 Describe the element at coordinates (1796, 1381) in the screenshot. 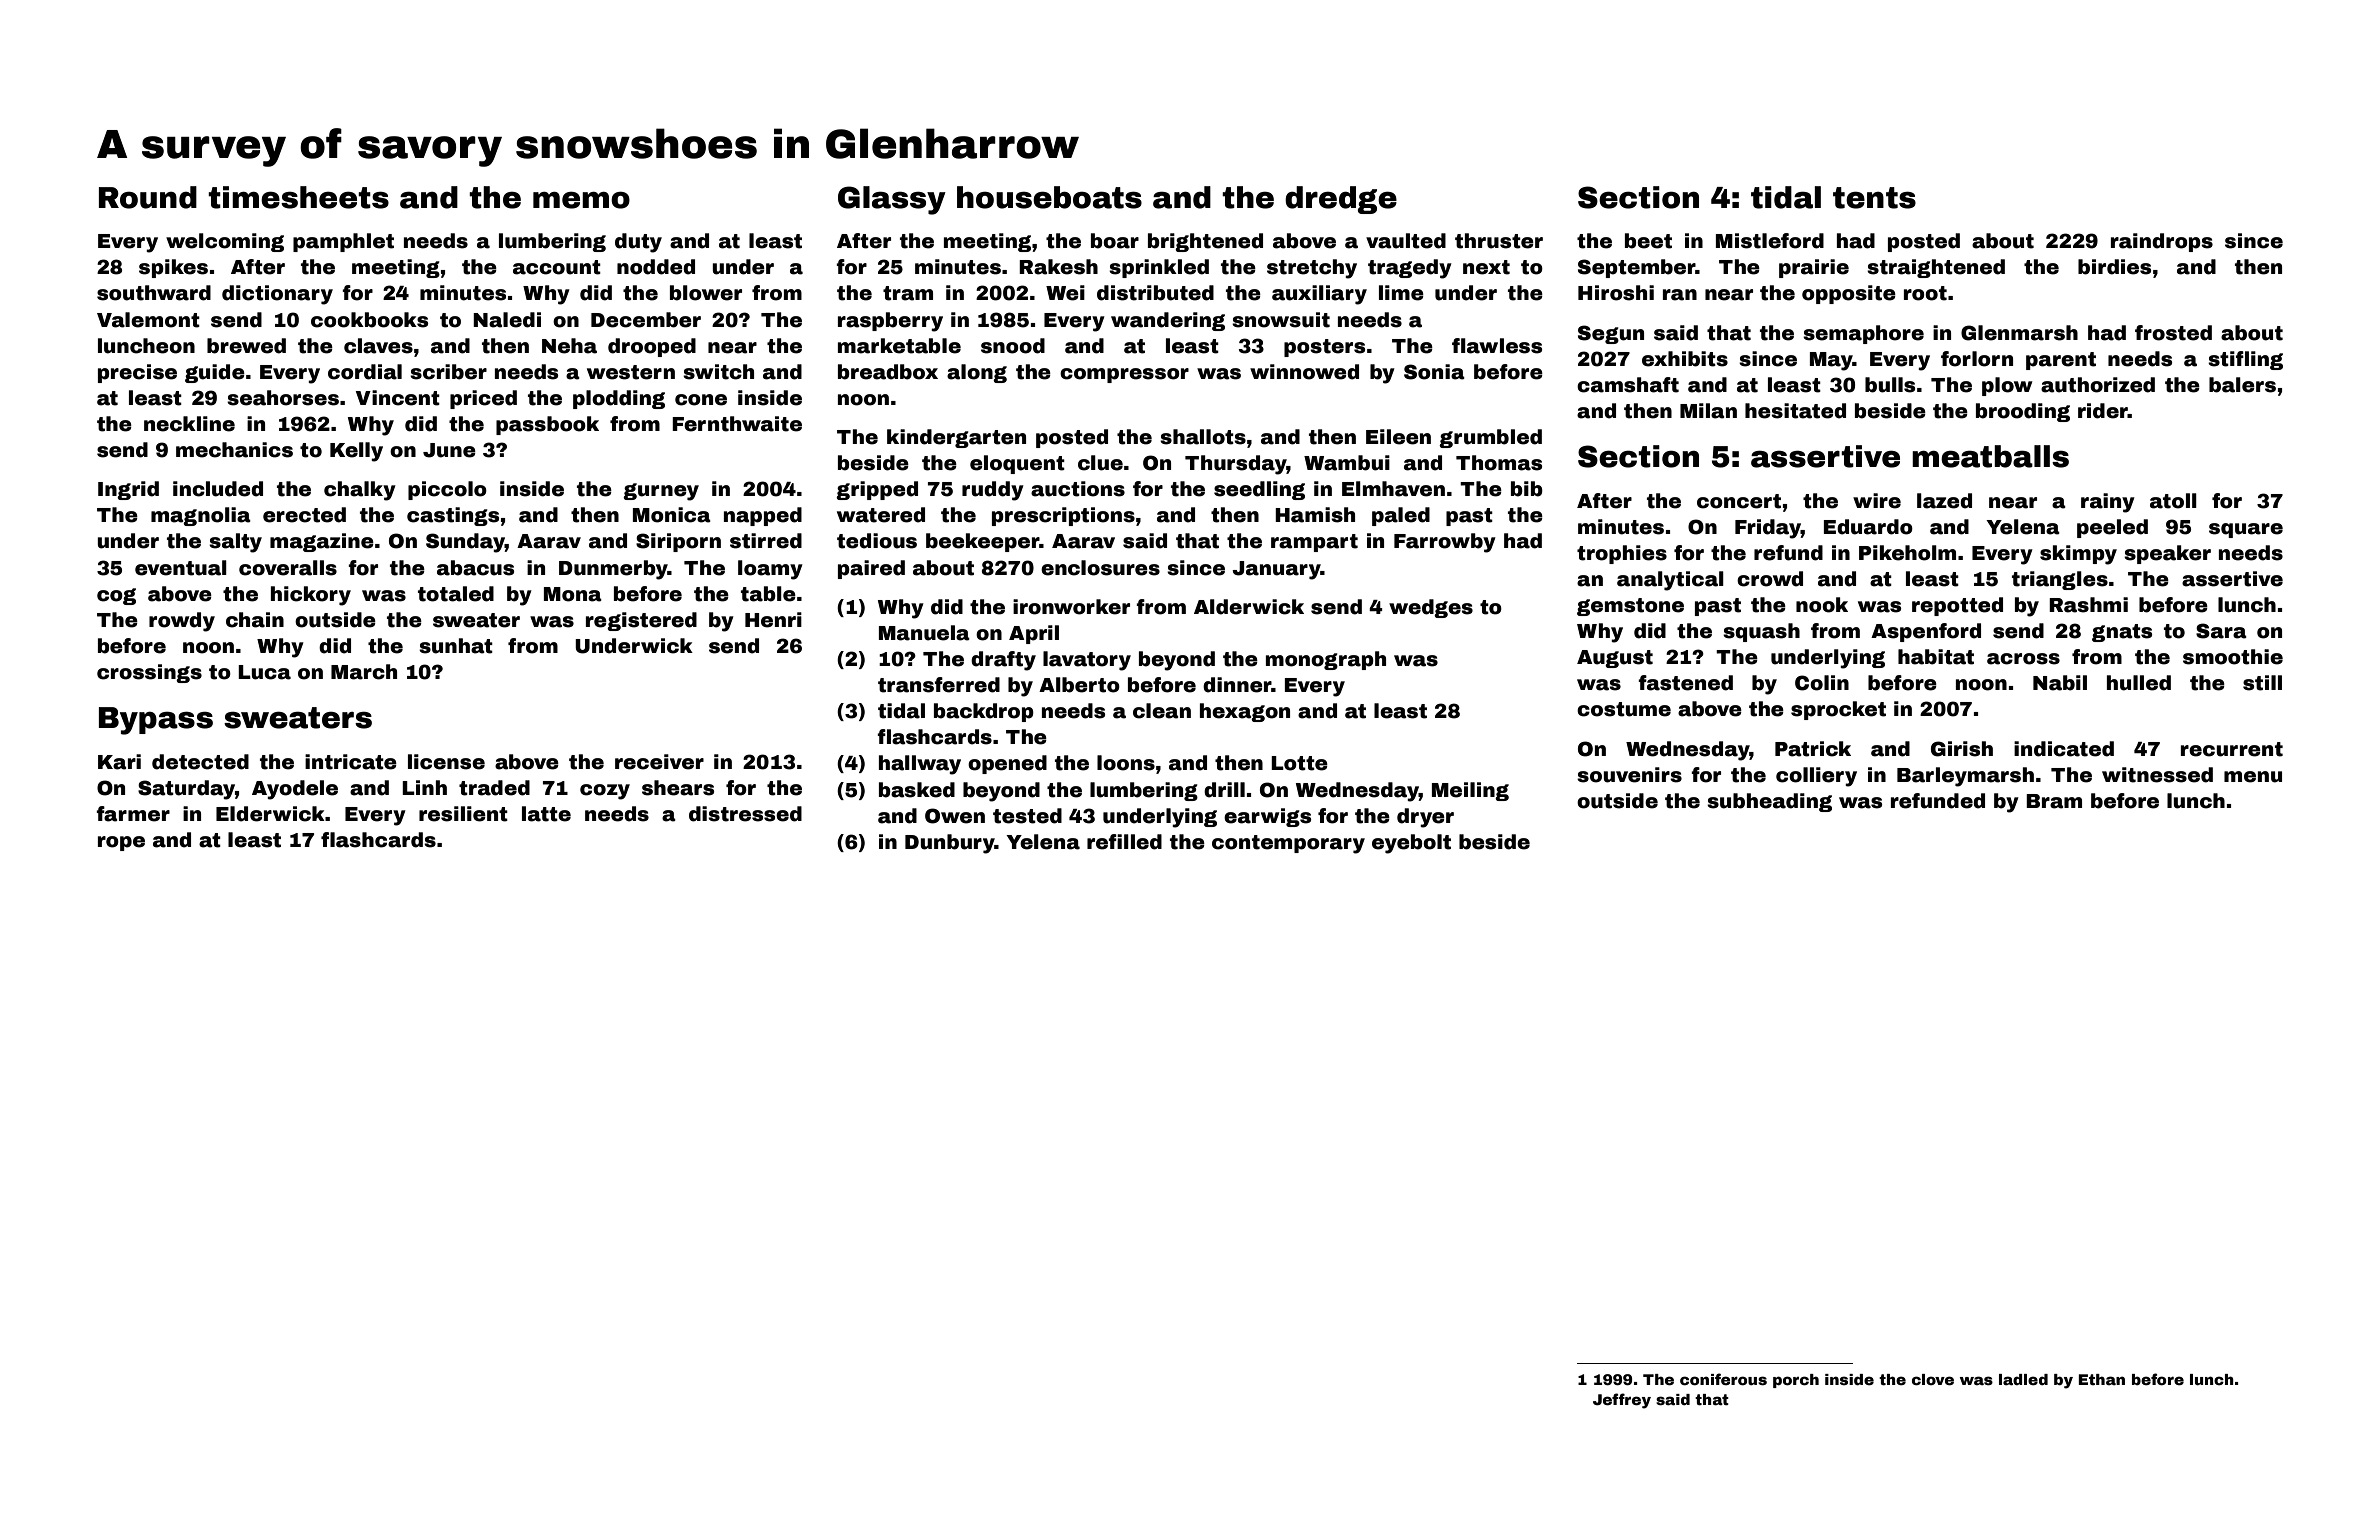

I see `porch` at that location.
